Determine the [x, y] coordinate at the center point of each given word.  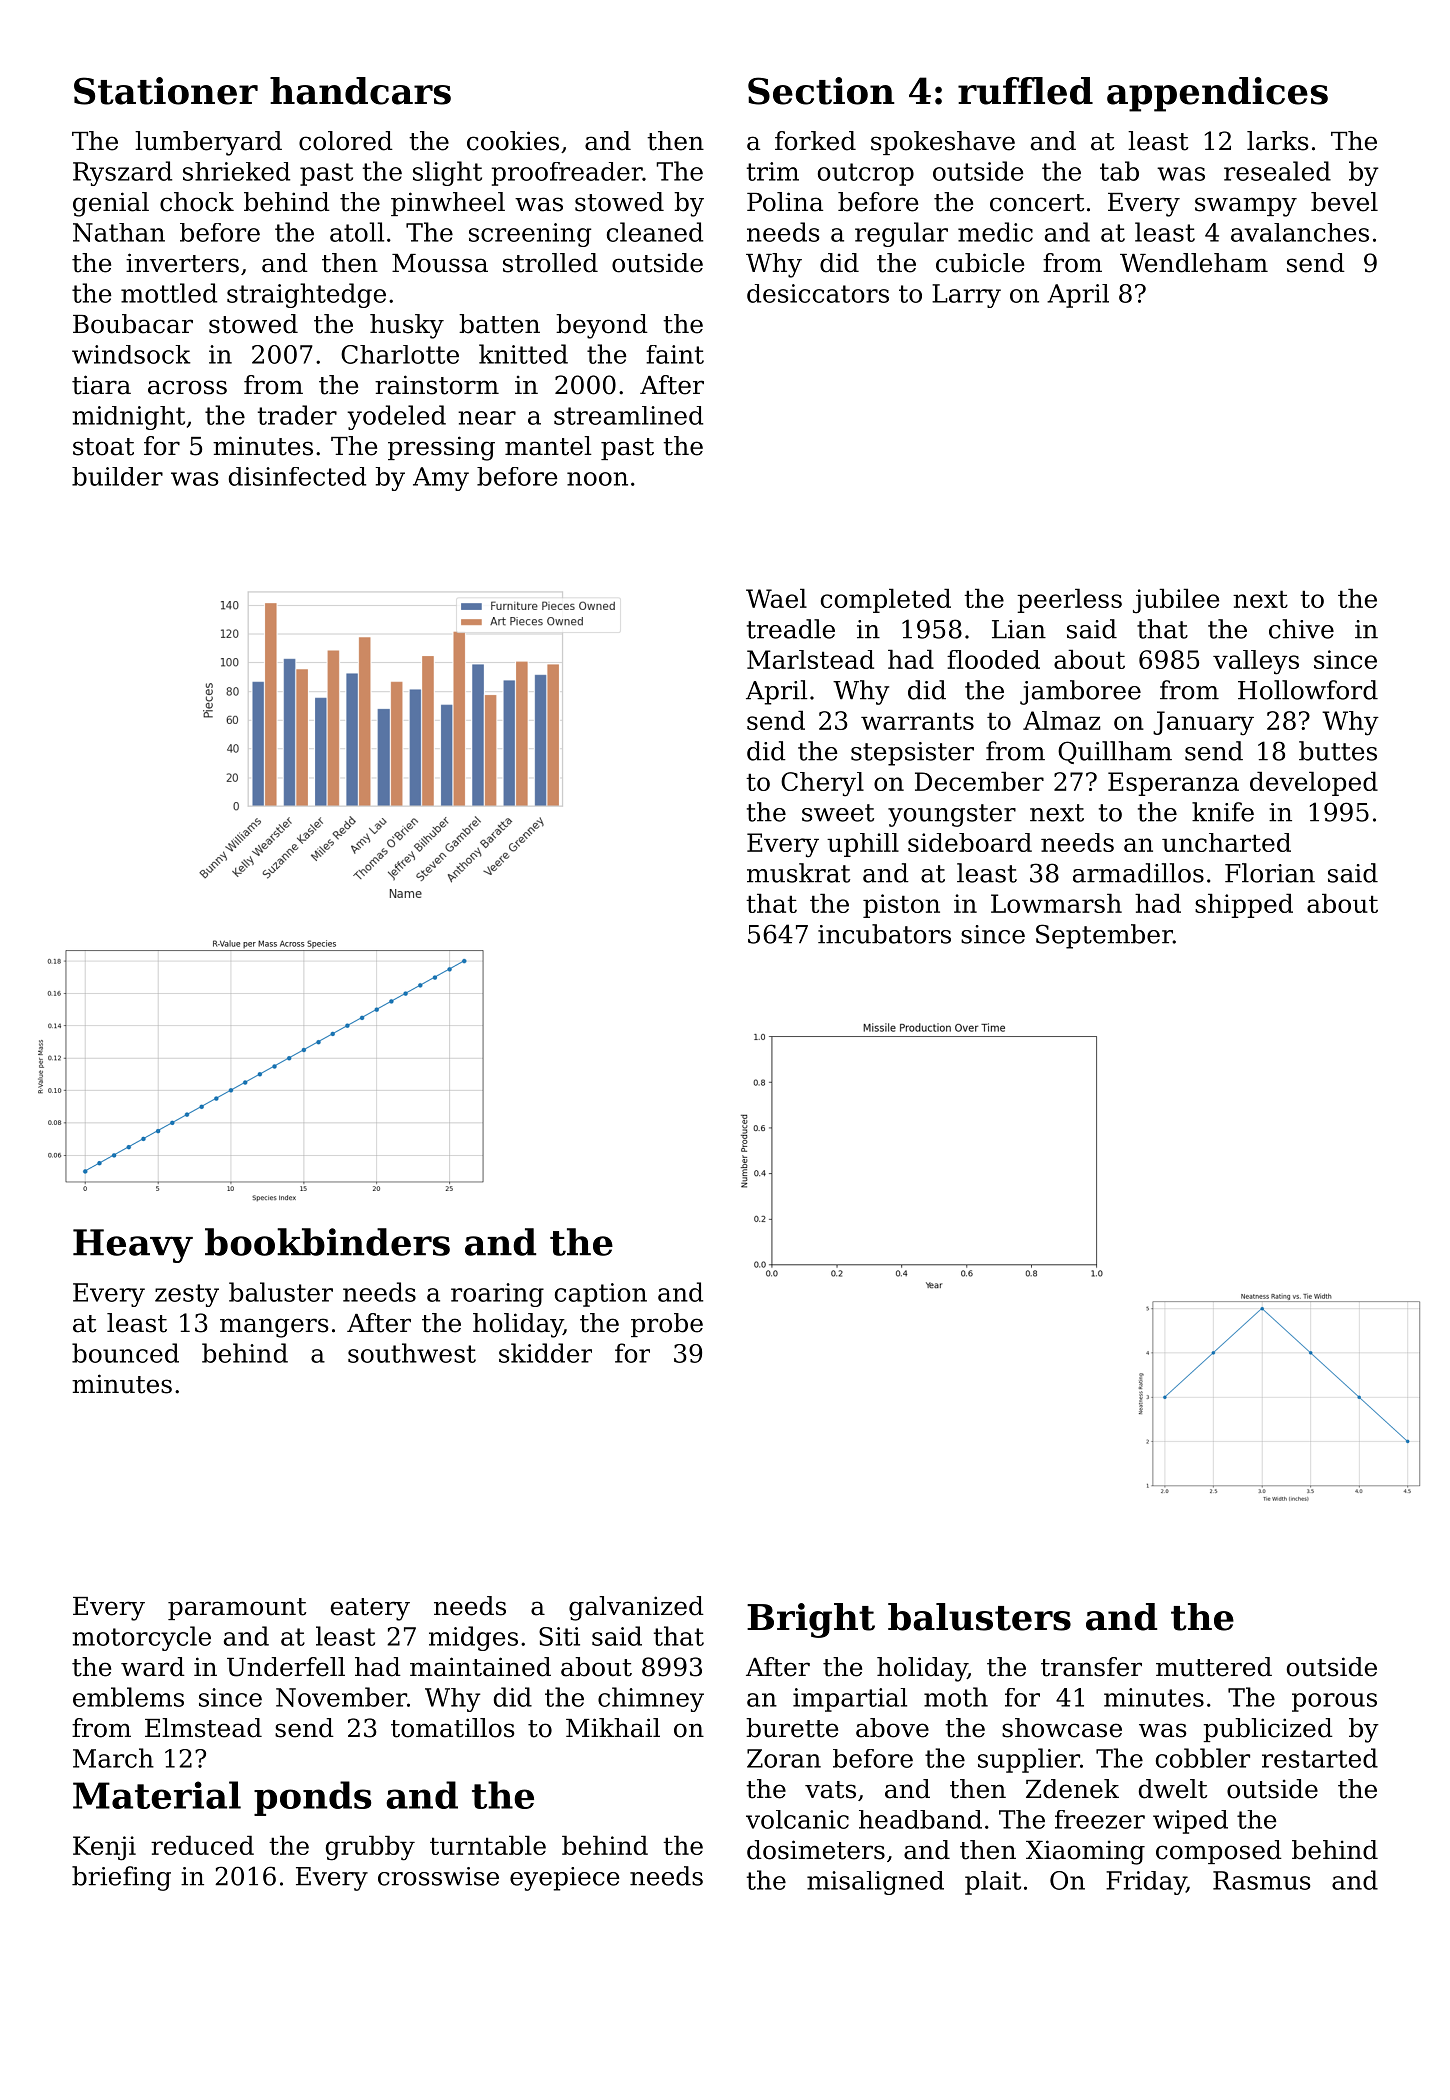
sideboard [970, 842]
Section [821, 91]
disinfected [297, 476]
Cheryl [822, 784]
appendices [1217, 94]
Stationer [166, 91]
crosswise [438, 1876]
